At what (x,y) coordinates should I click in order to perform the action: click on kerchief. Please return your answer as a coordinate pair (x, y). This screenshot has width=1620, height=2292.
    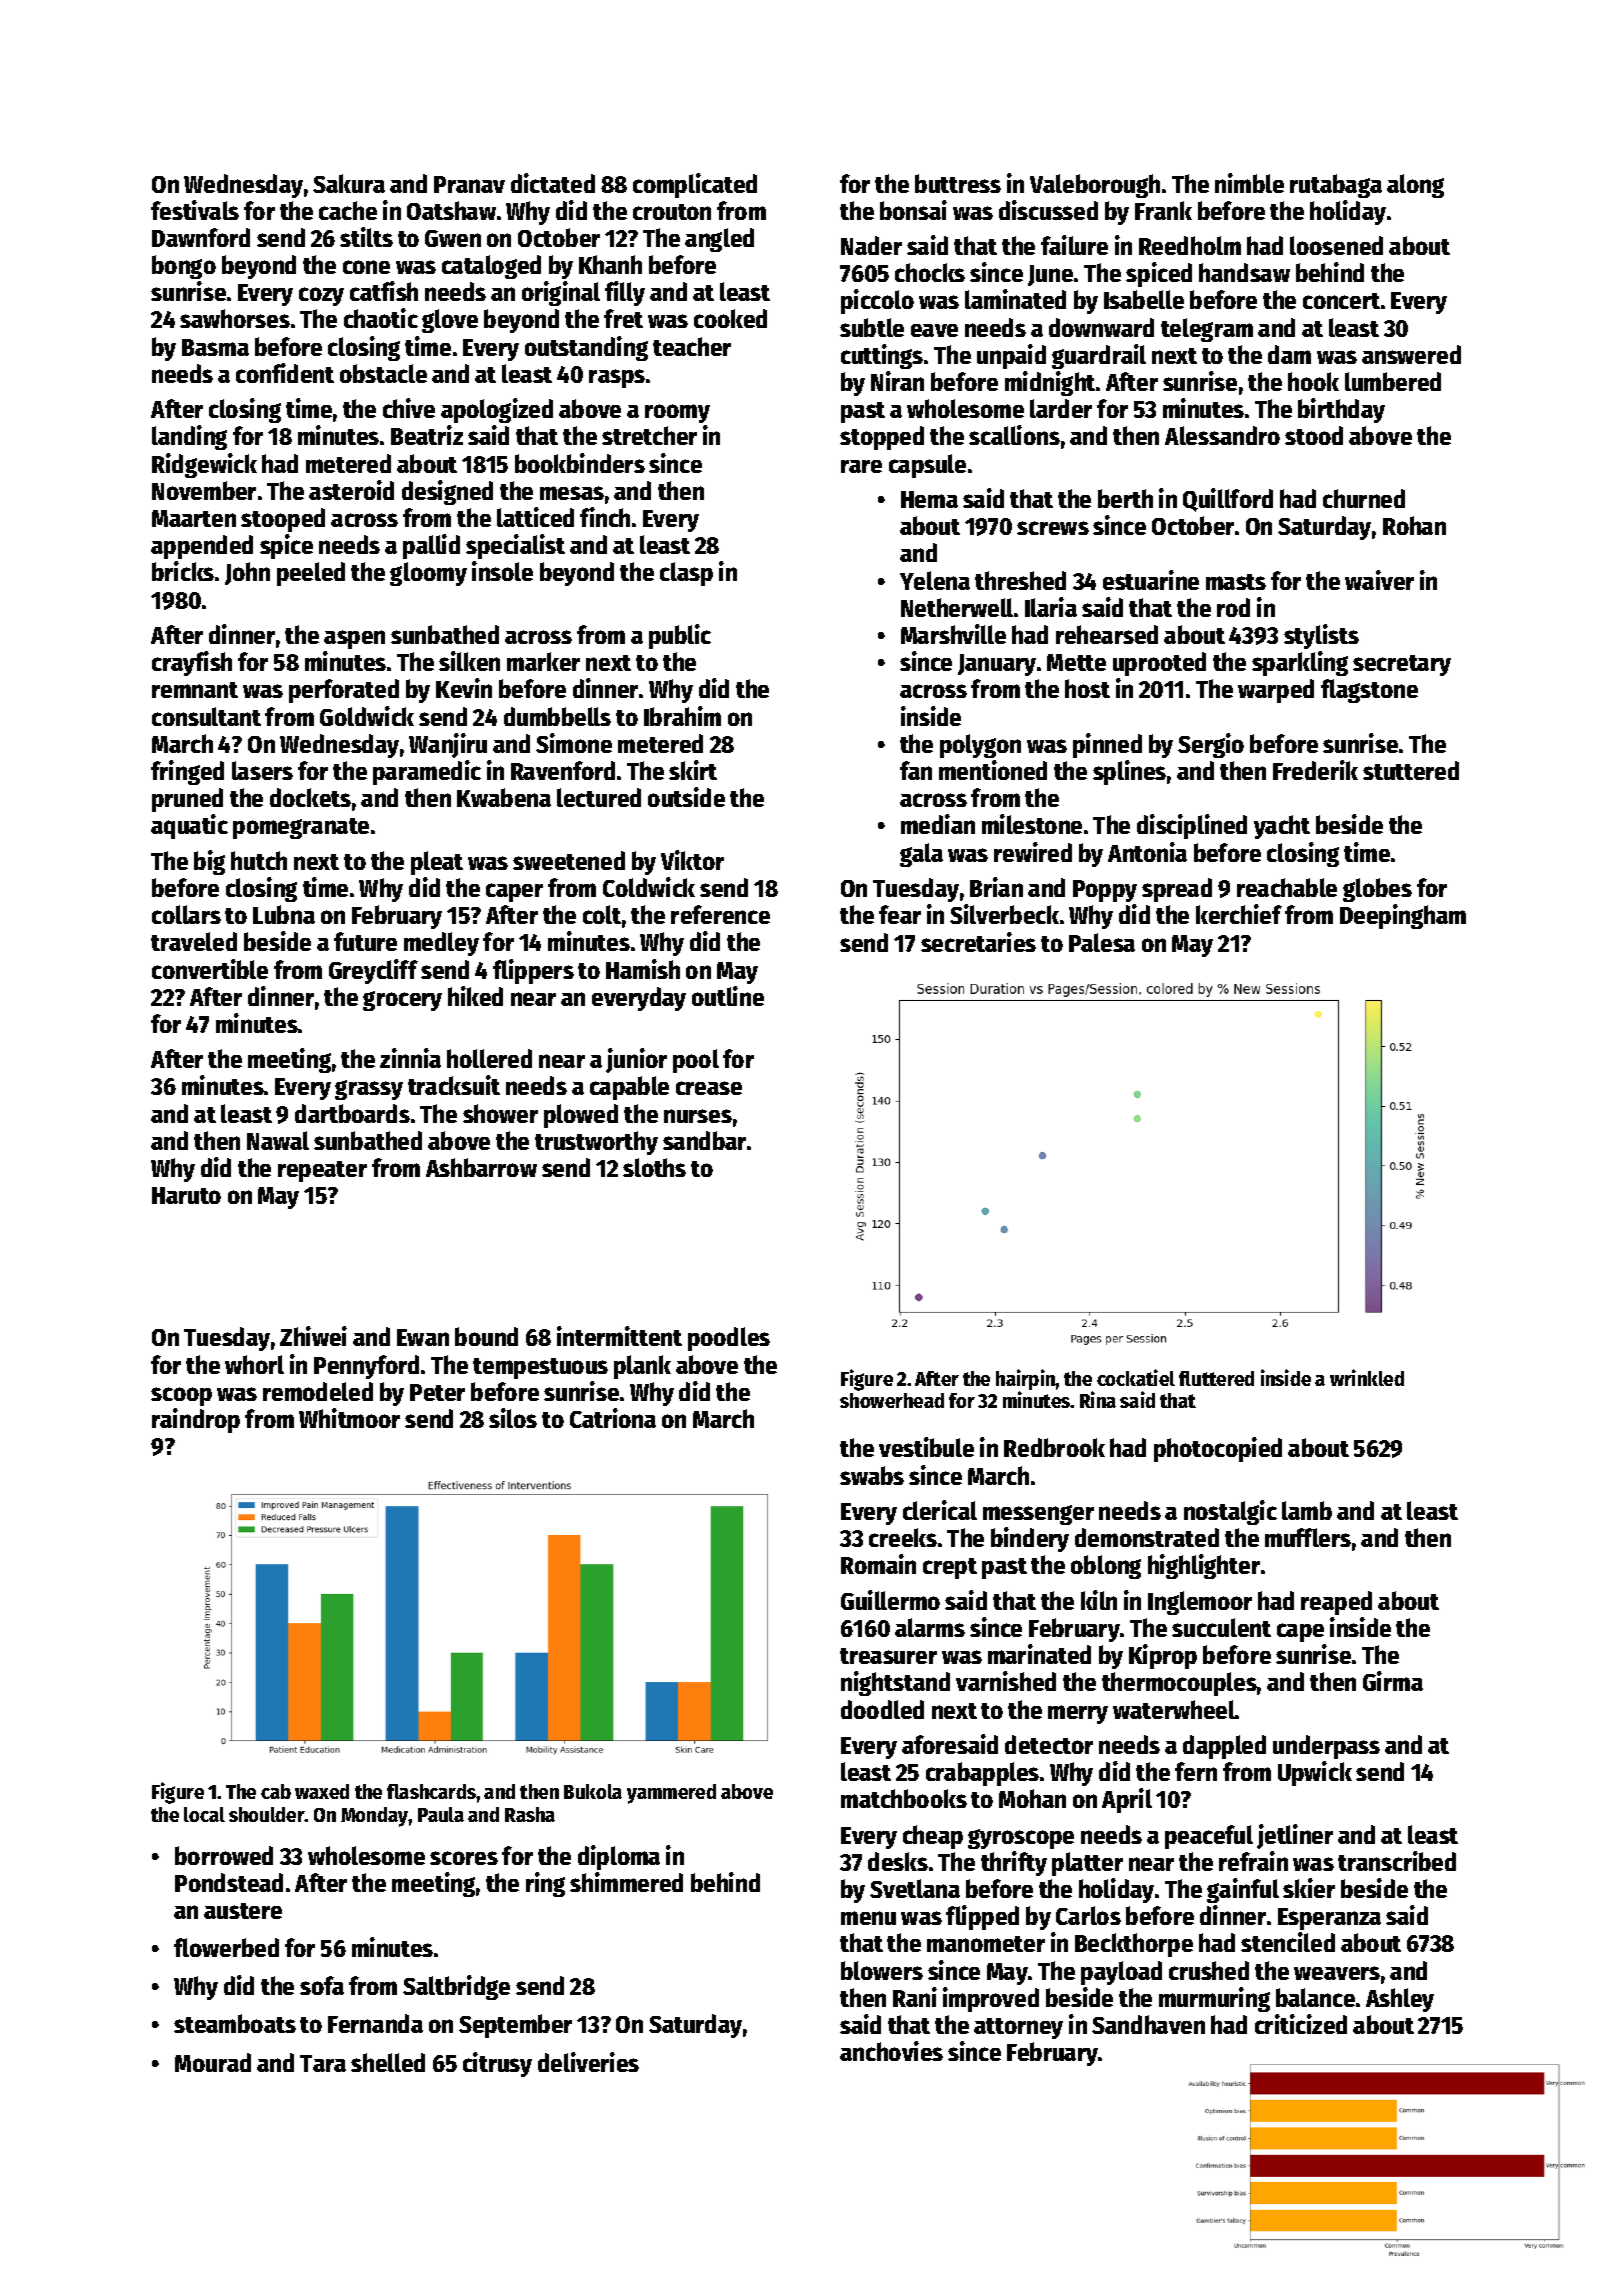
    Looking at the image, I should click on (1239, 914).
